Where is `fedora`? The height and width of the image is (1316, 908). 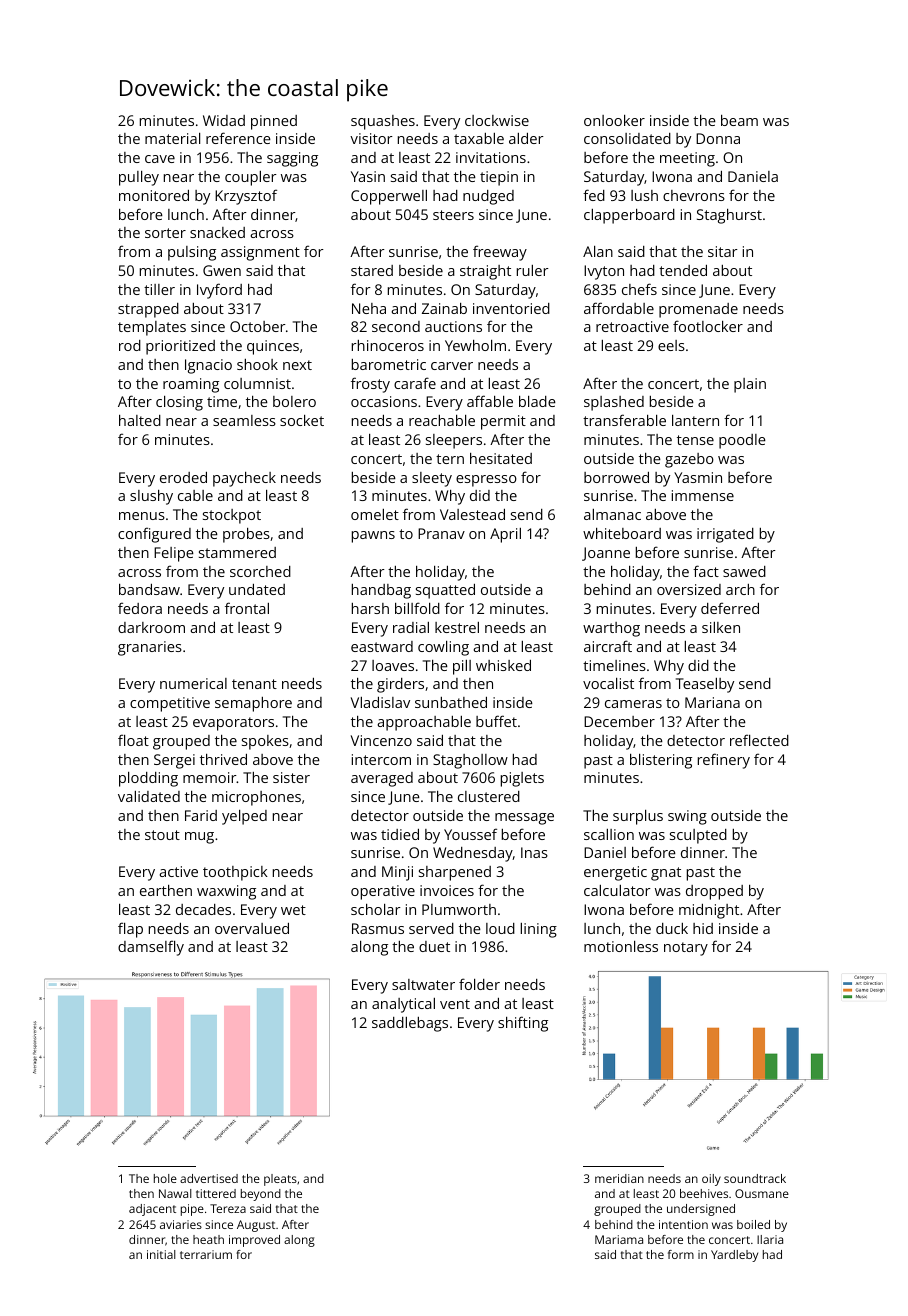
fedora is located at coordinates (140, 608).
